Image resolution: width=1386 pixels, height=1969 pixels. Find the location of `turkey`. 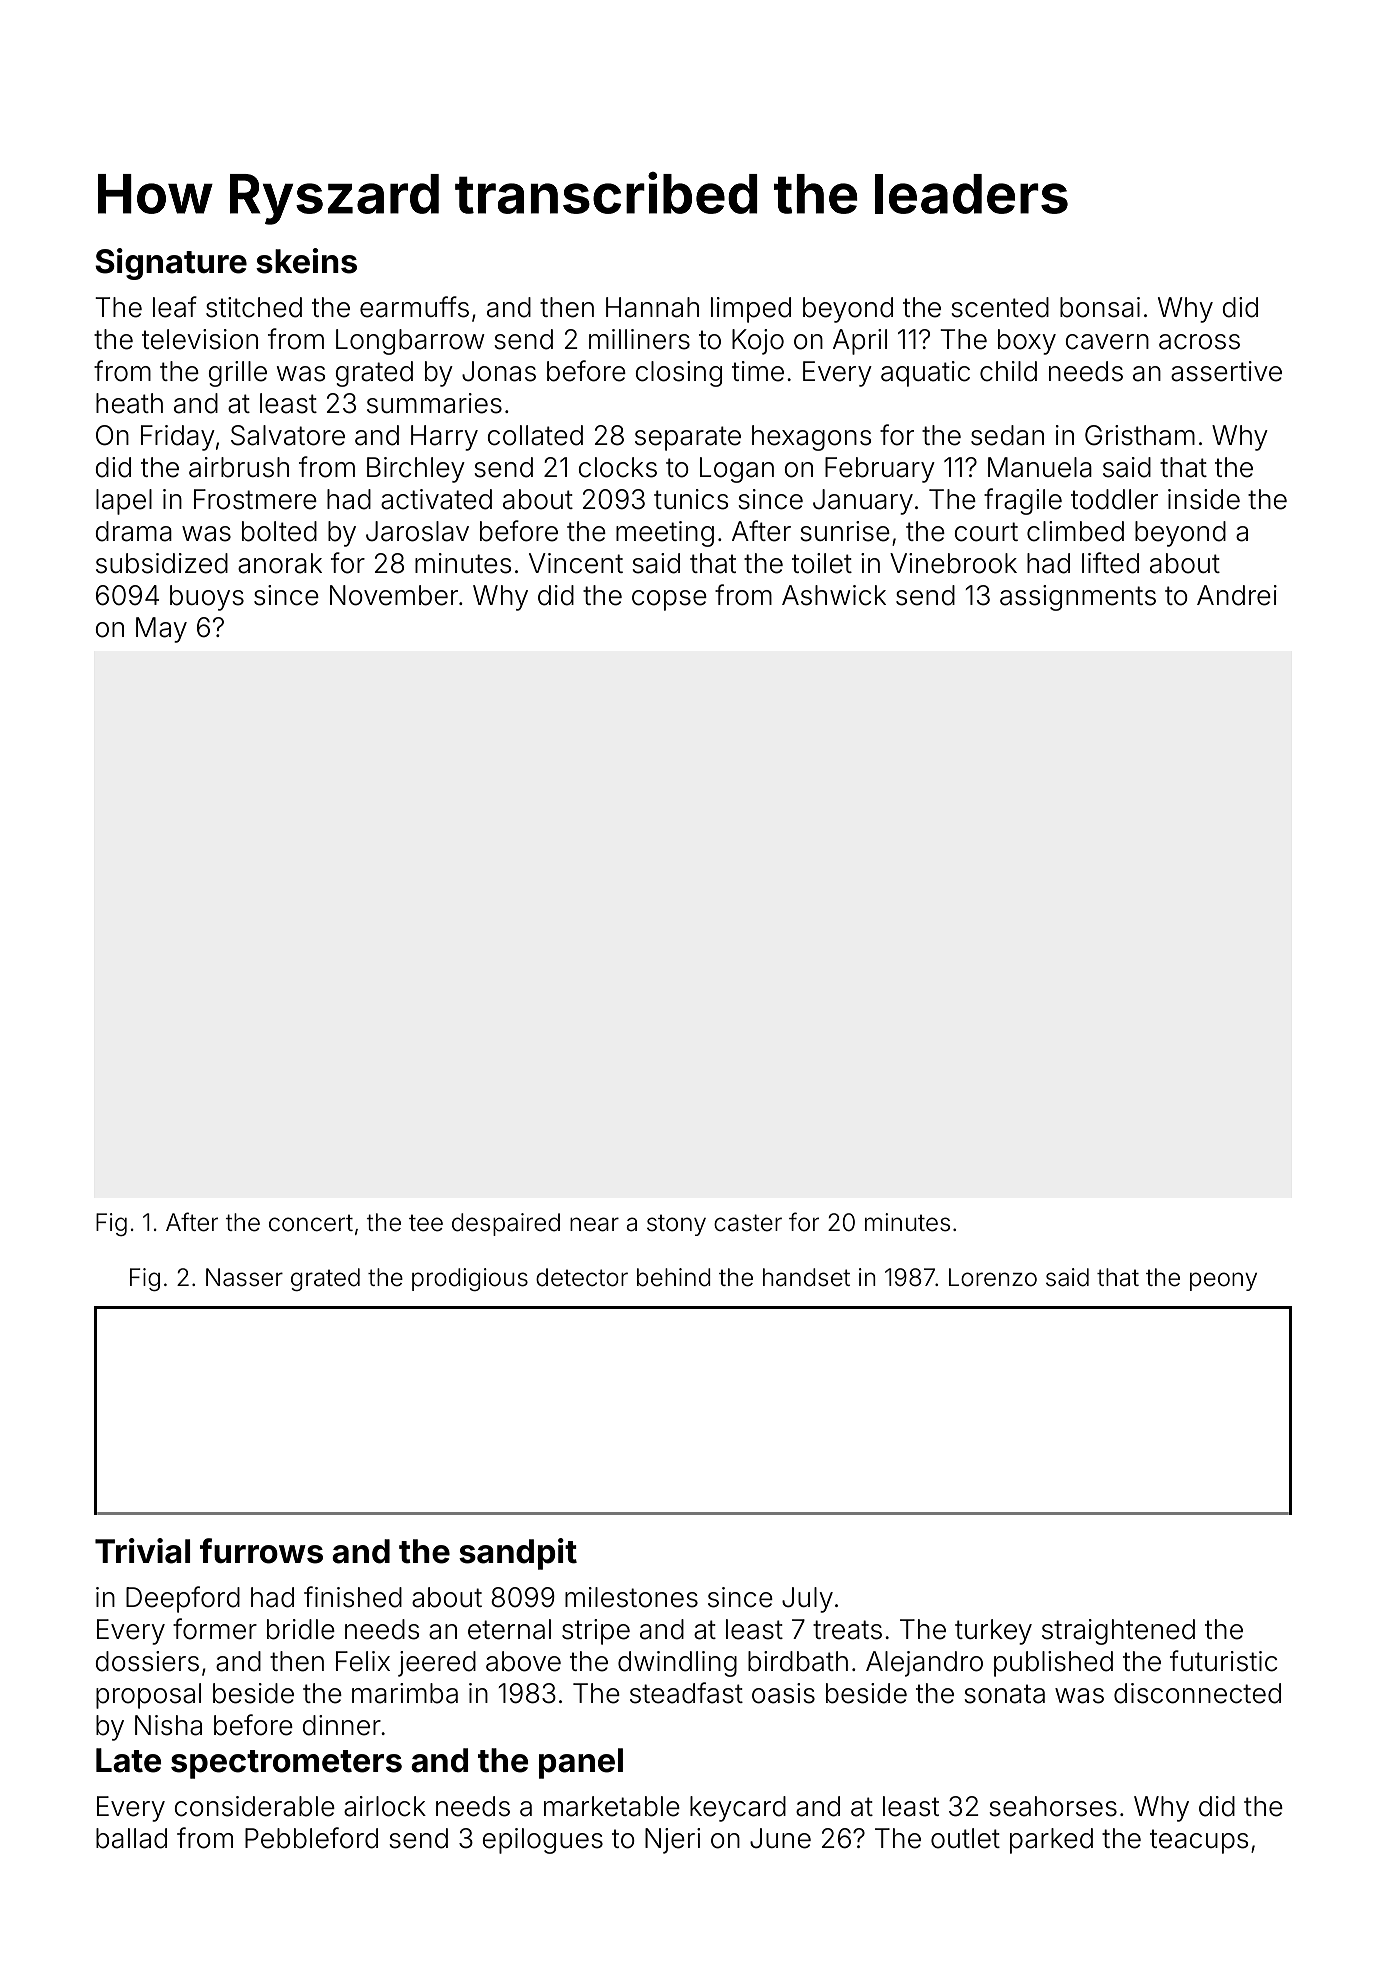

turkey is located at coordinates (993, 1632).
